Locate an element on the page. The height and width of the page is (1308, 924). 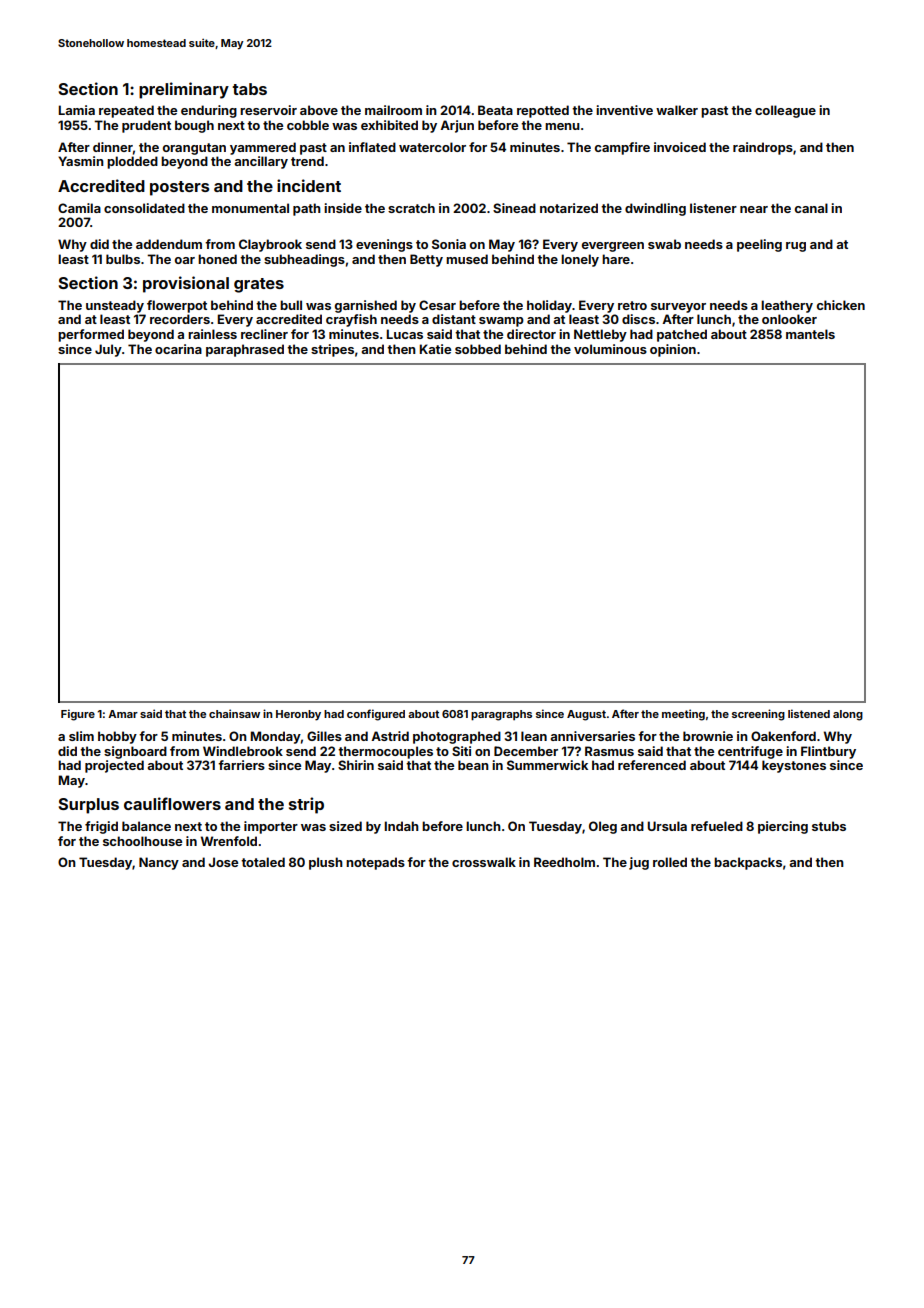
mantels is located at coordinates (810, 334).
